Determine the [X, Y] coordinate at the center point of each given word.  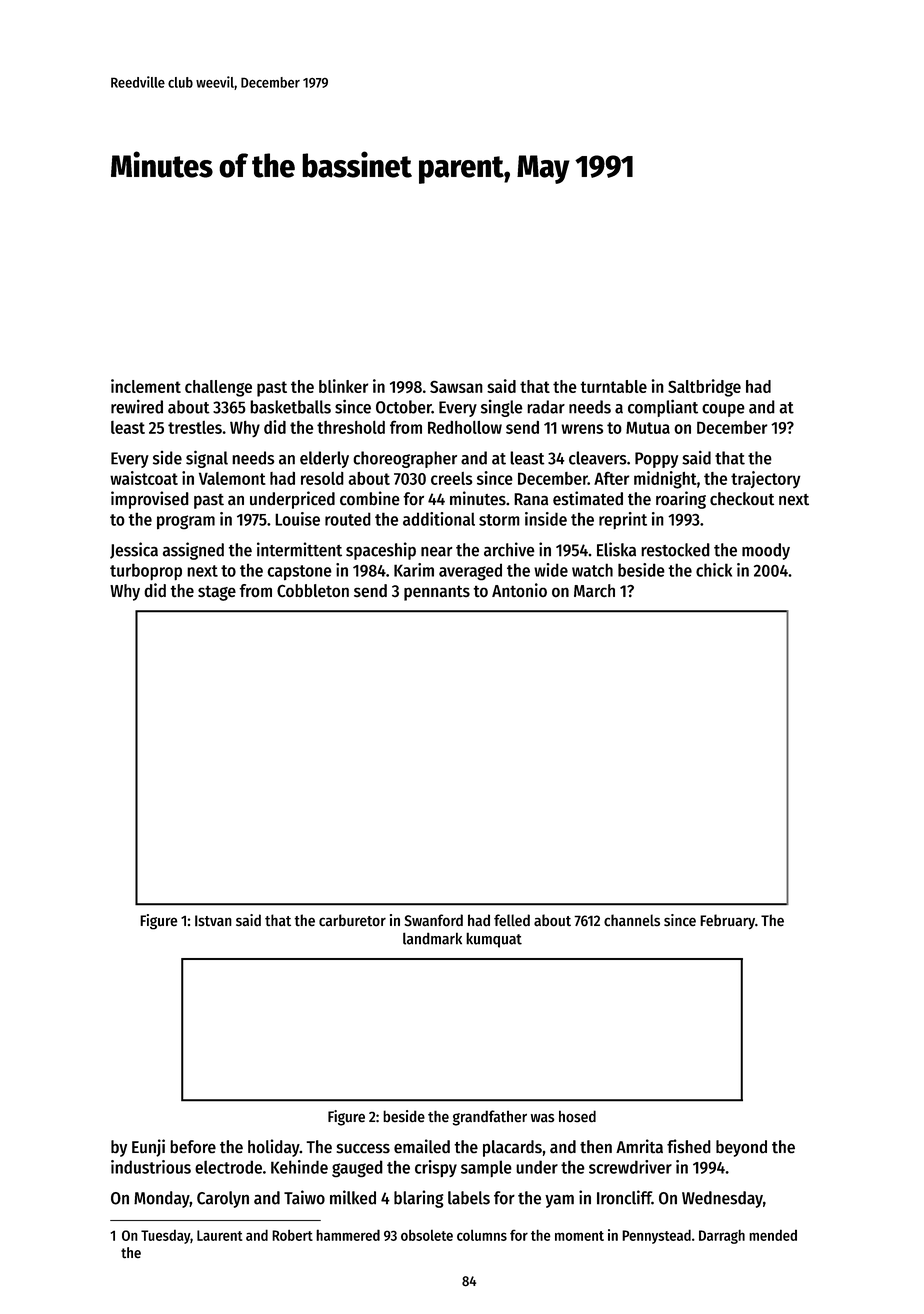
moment [579, 1236]
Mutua [648, 427]
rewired [137, 406]
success [363, 1148]
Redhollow [465, 427]
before [193, 1146]
